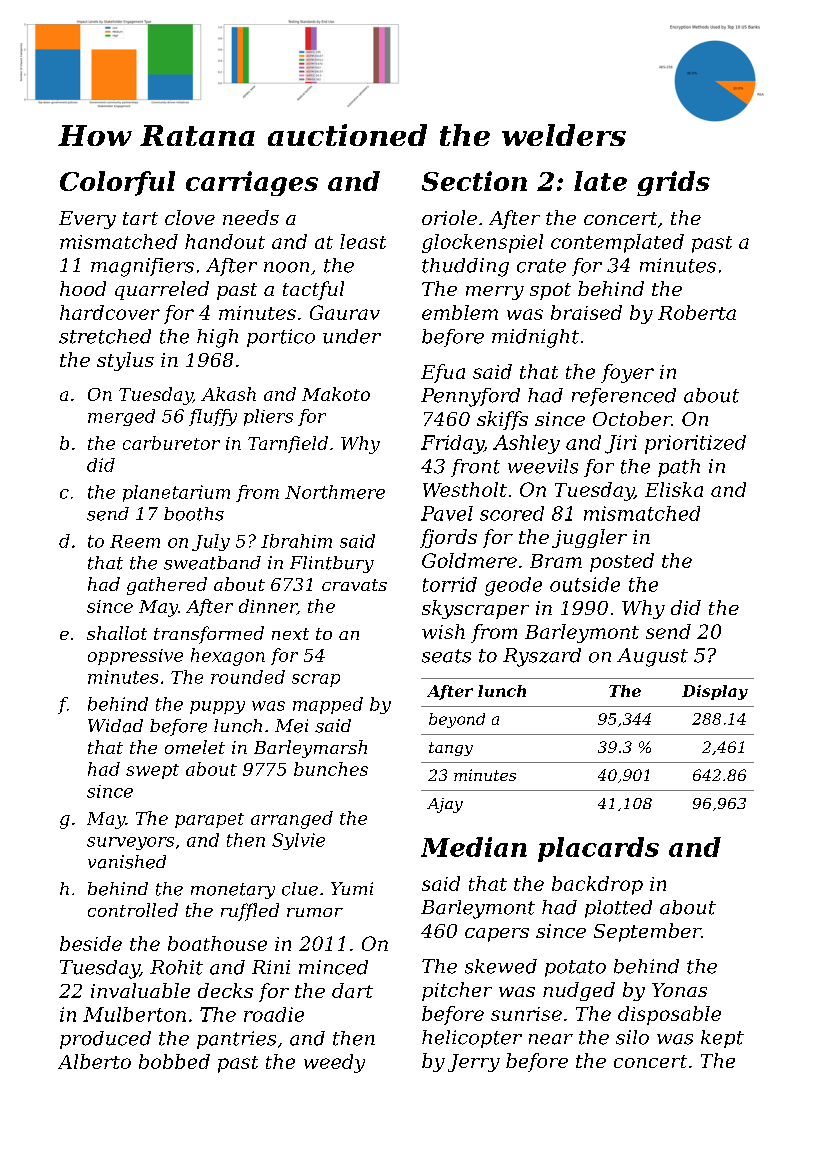 The height and width of the screenshot is (1153, 813). Describe the element at coordinates (87, 220) in the screenshot. I see `Every` at that location.
